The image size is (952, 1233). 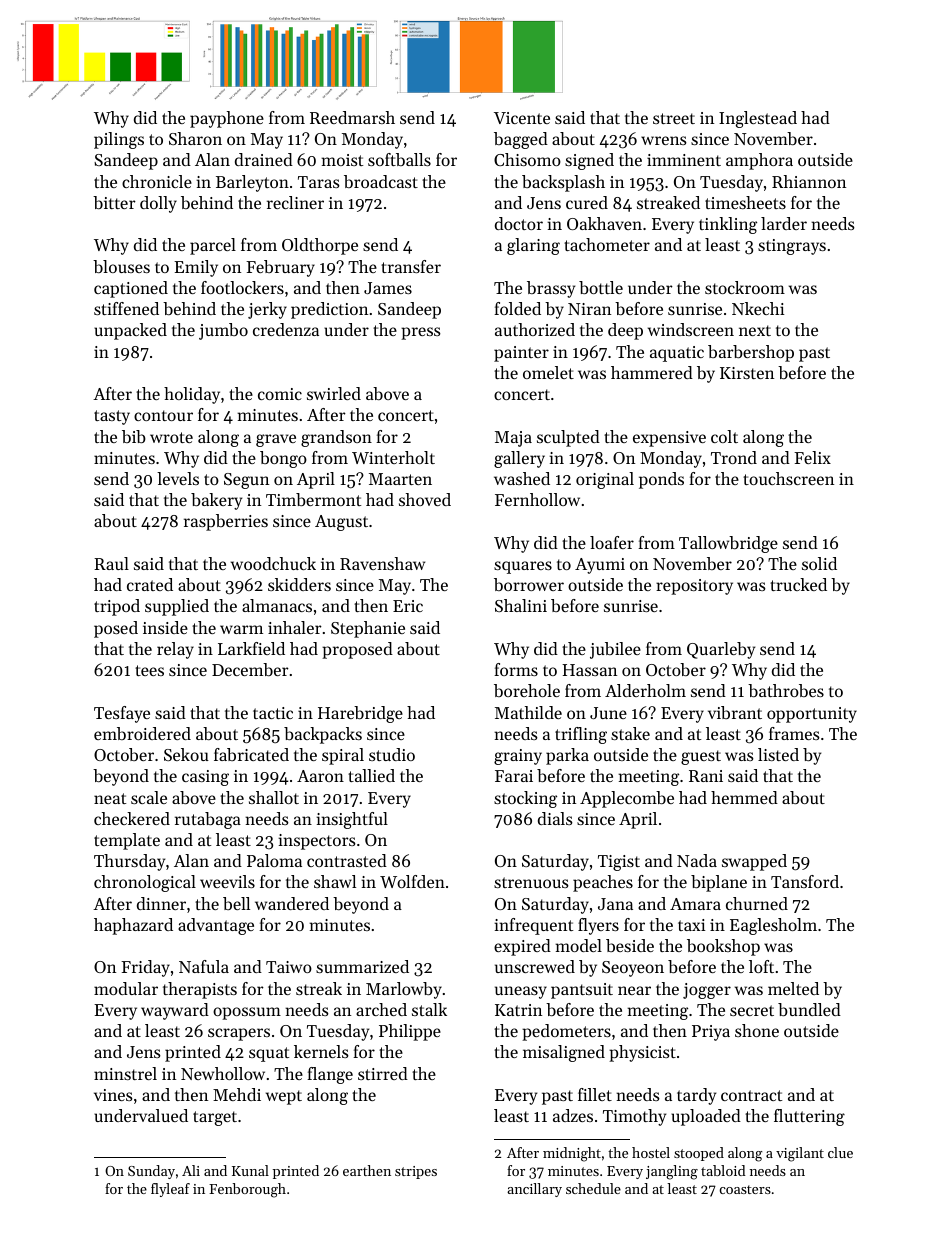 I want to click on Harebridge, so click(x=360, y=714).
